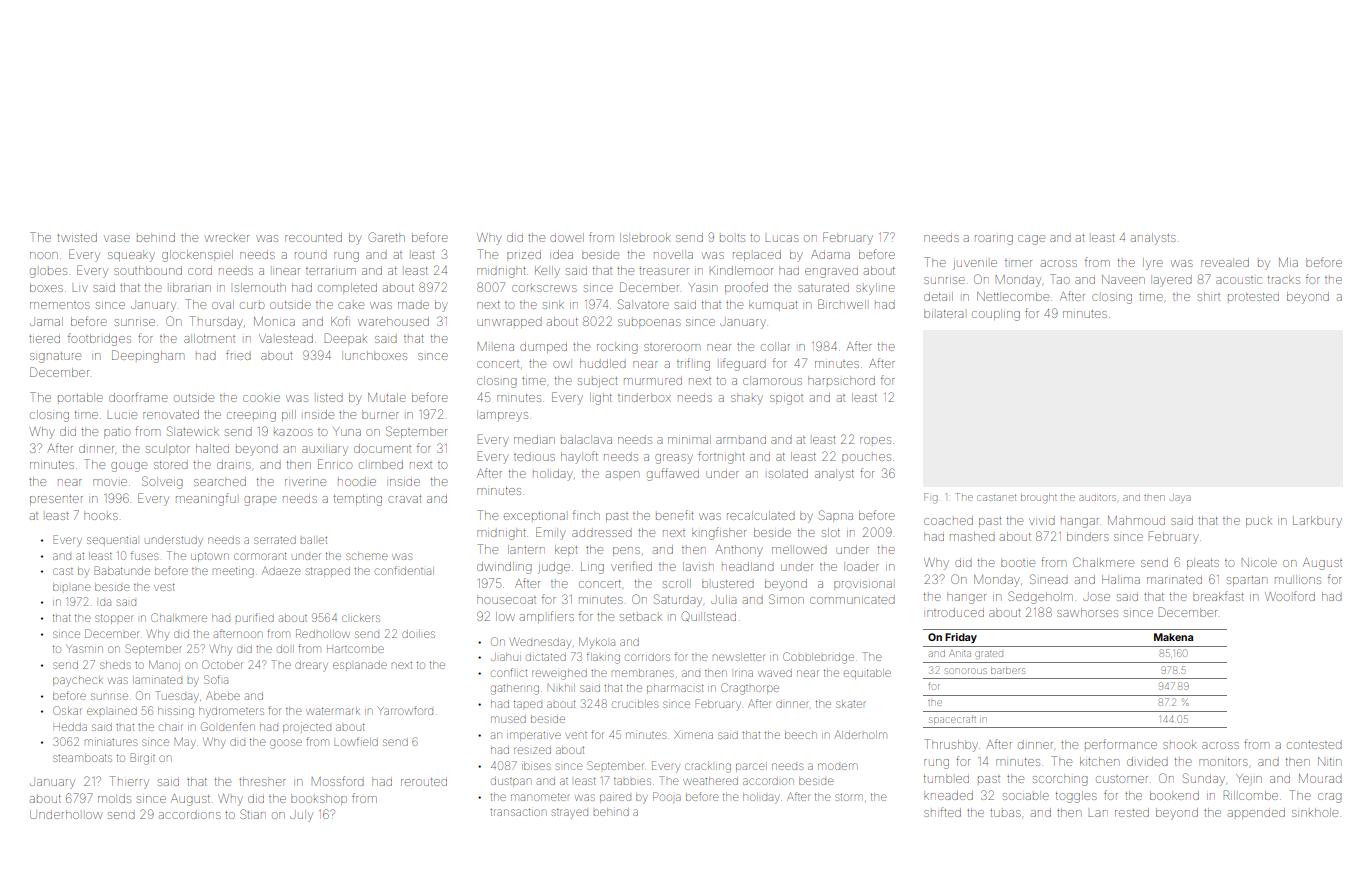  What do you see at coordinates (622, 474) in the screenshot?
I see `aspen` at bounding box center [622, 474].
